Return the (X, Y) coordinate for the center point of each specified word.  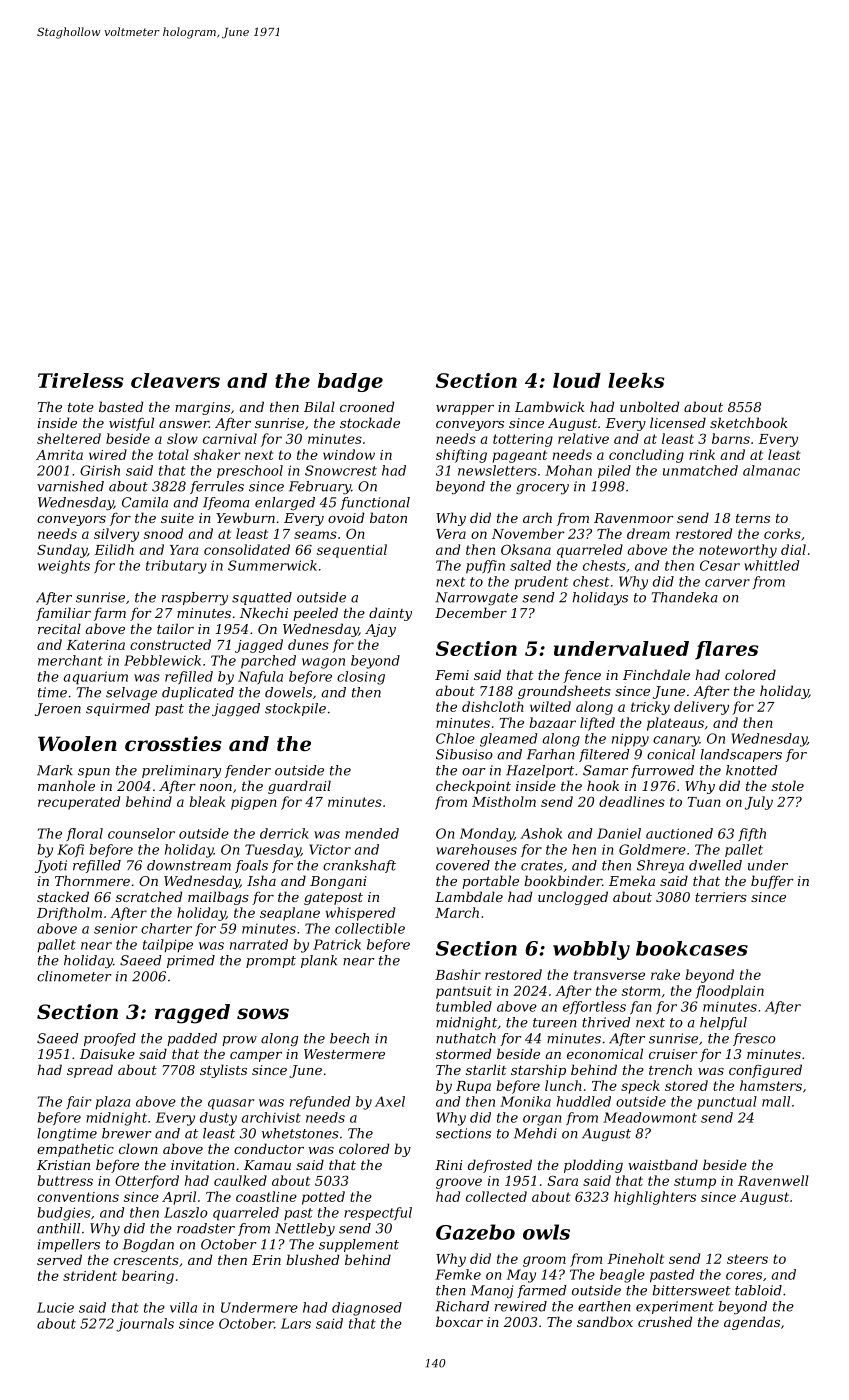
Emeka (632, 880)
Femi (452, 675)
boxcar (459, 1321)
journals (145, 1325)
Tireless (81, 380)
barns (731, 438)
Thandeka (685, 597)
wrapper (465, 410)
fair (78, 1102)
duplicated (198, 693)
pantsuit (464, 992)
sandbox (605, 1321)
